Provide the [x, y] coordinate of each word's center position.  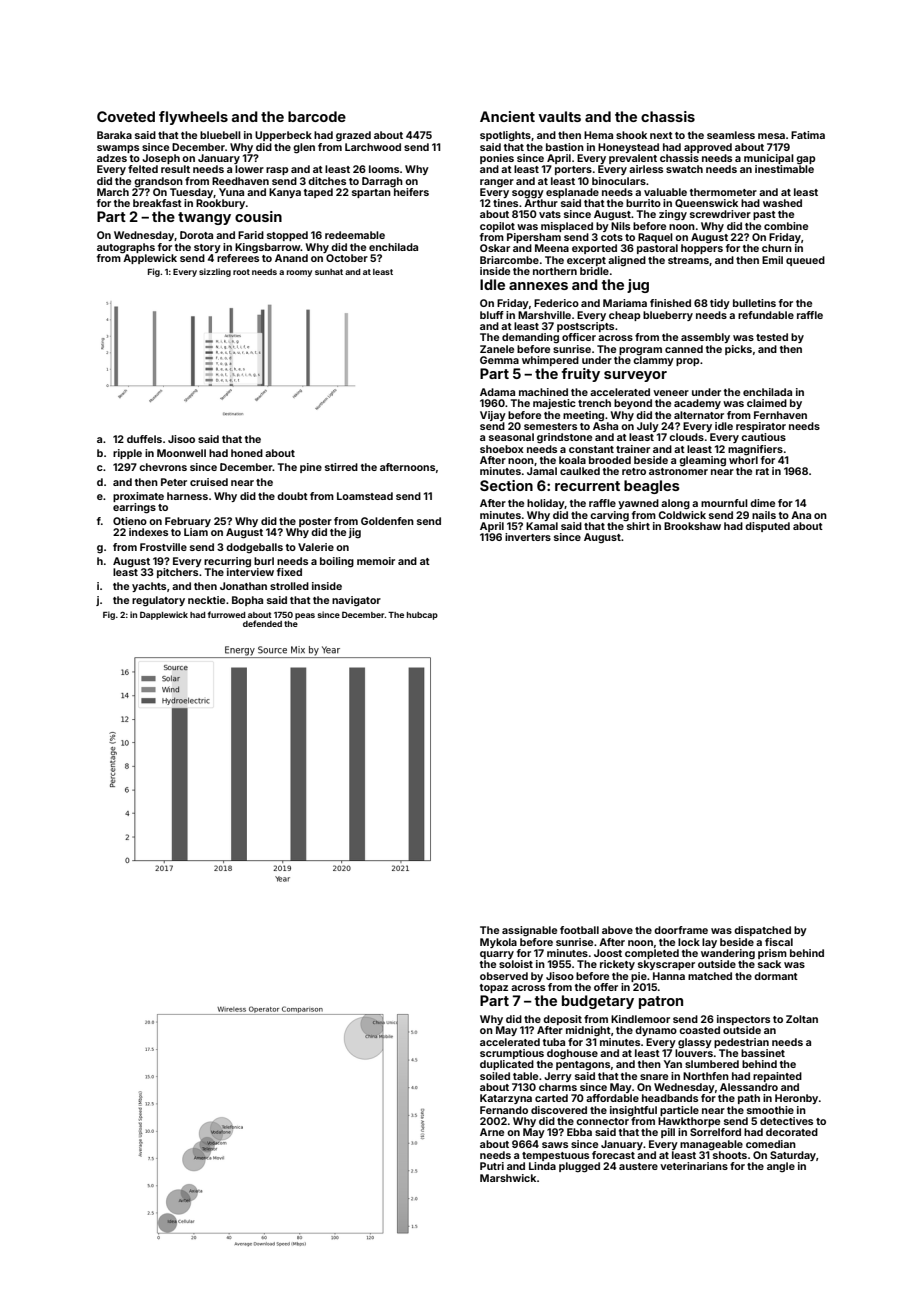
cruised [209, 482]
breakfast [157, 203]
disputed [767, 527]
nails [764, 515]
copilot [497, 227]
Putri [492, 1166]
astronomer [678, 471]
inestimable [784, 169]
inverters [528, 537]
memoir [376, 561]
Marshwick [508, 1178]
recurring [227, 562]
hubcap [422, 616]
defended [262, 623]
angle [781, 1167]
